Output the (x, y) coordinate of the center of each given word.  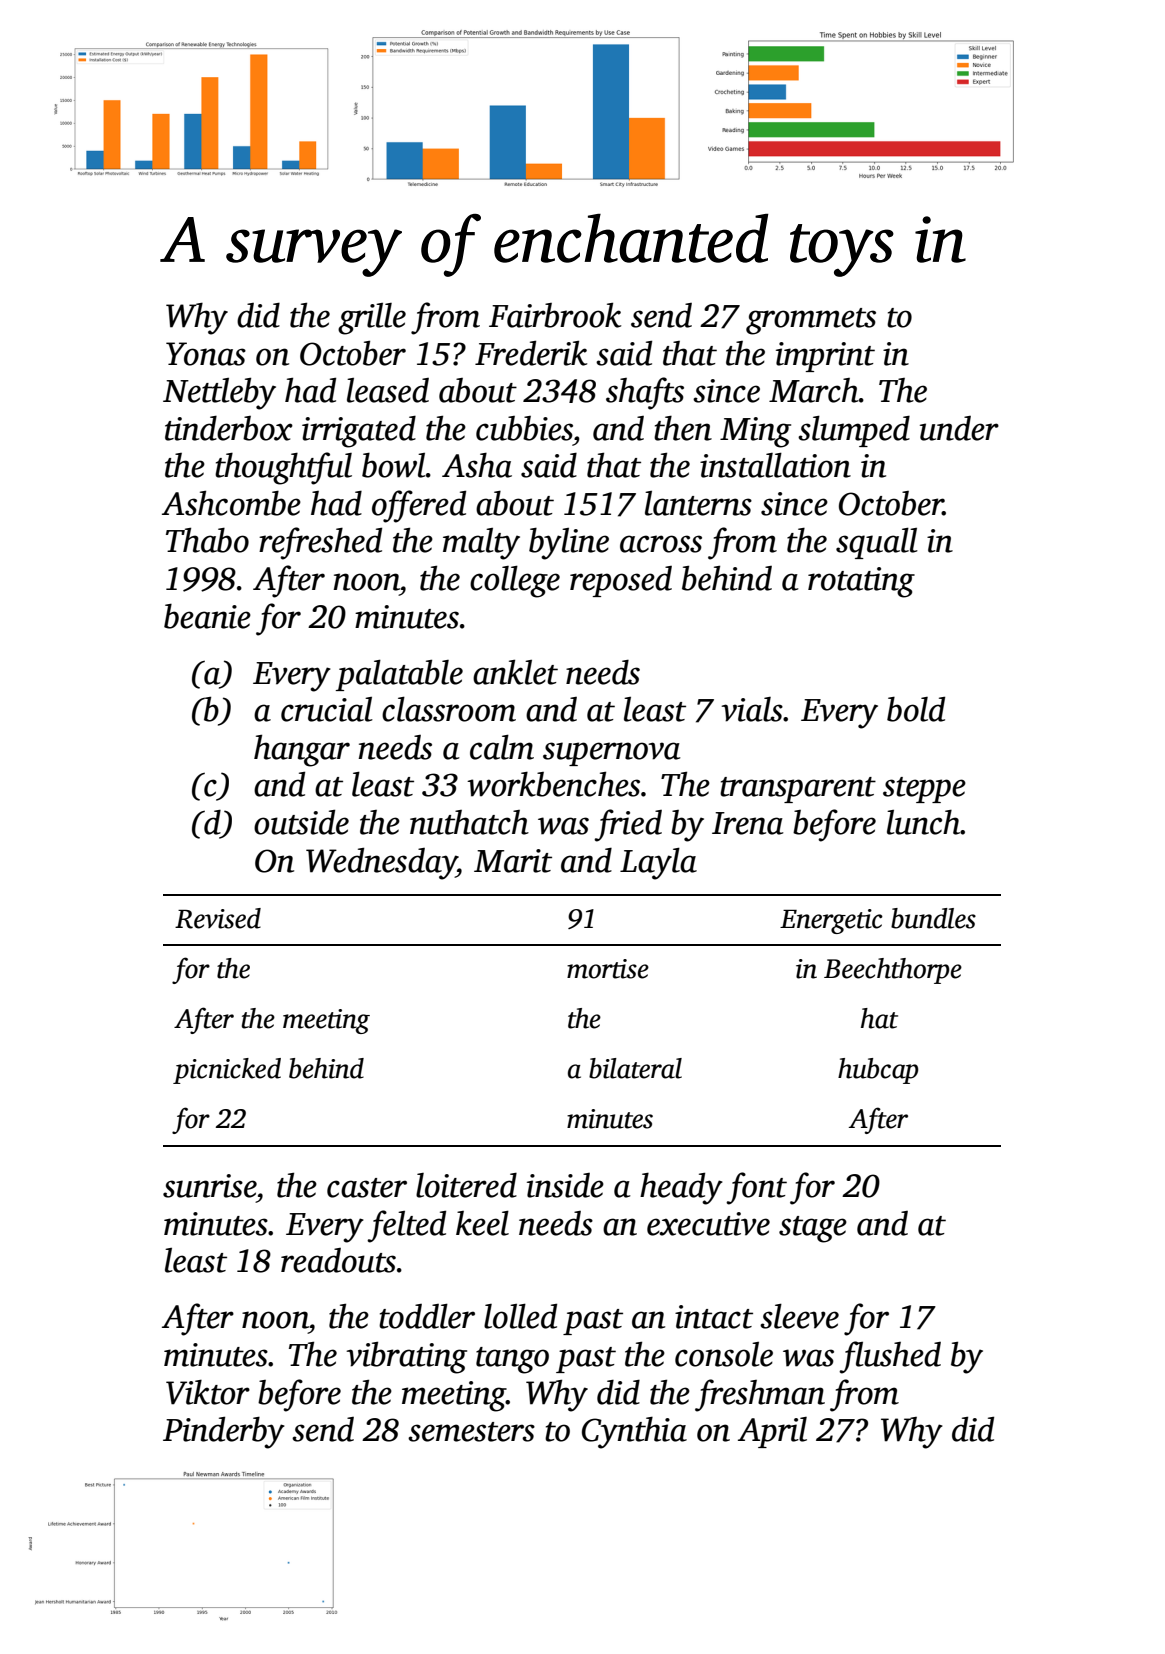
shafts (645, 393)
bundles (933, 918)
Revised (218, 918)
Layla (658, 863)
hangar (302, 750)
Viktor (208, 1392)
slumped (854, 431)
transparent (798, 790)
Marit (513, 861)
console (724, 1354)
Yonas (206, 354)
